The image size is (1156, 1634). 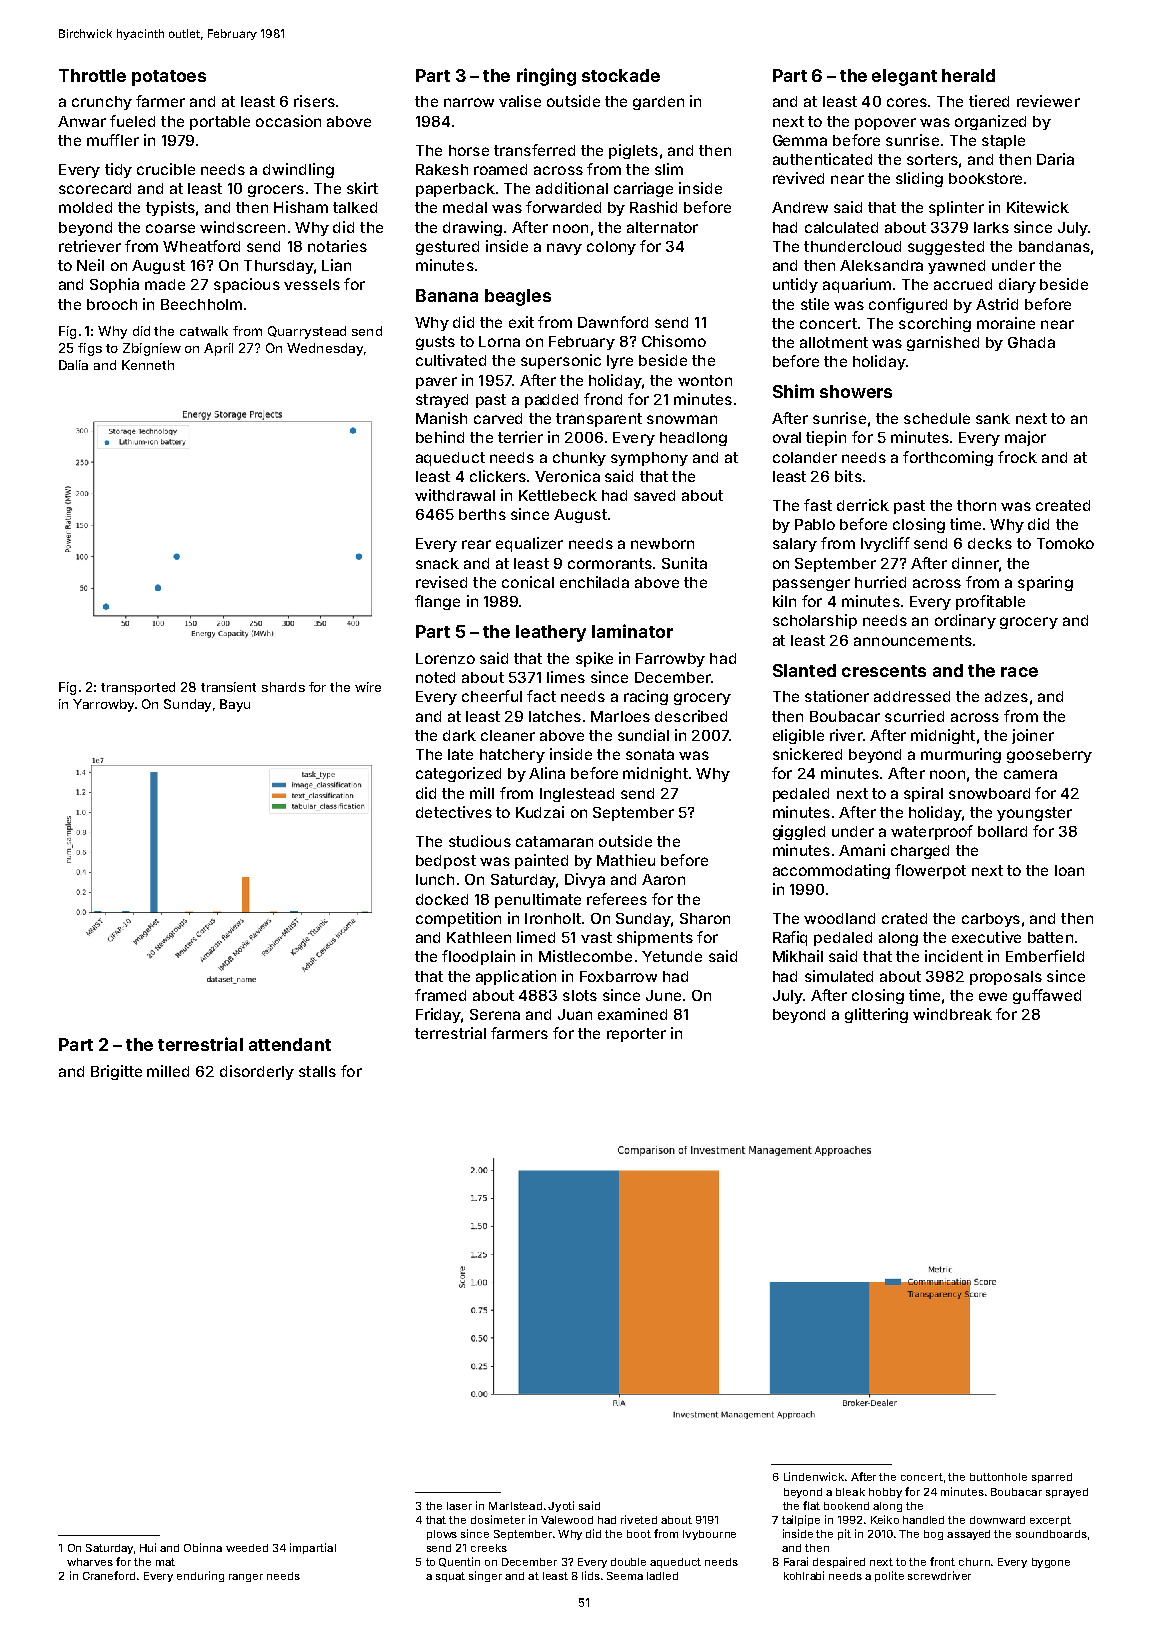 What do you see at coordinates (684, 563) in the page?
I see `Sunita` at bounding box center [684, 563].
